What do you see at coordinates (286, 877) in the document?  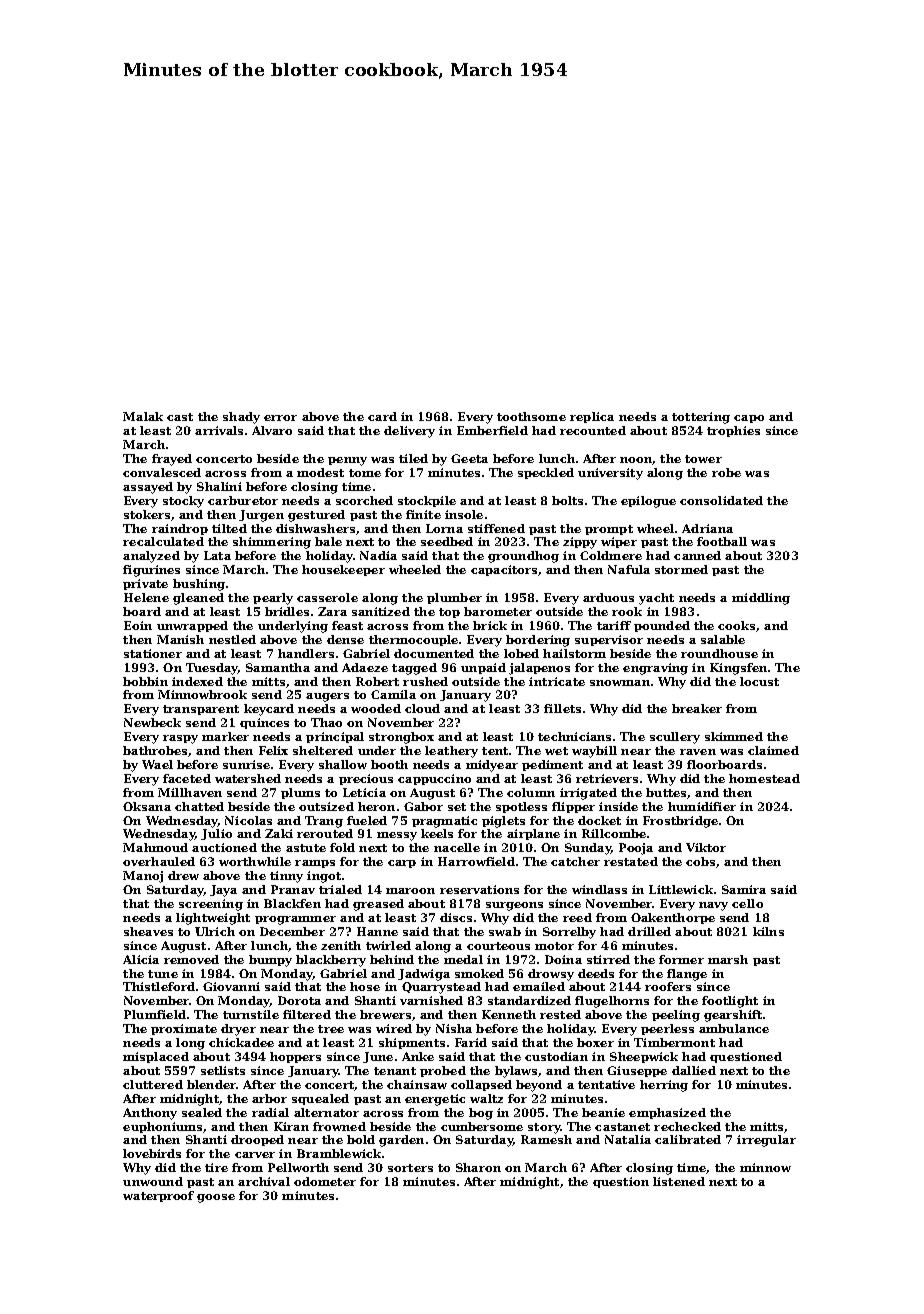 I see `tinny` at bounding box center [286, 877].
